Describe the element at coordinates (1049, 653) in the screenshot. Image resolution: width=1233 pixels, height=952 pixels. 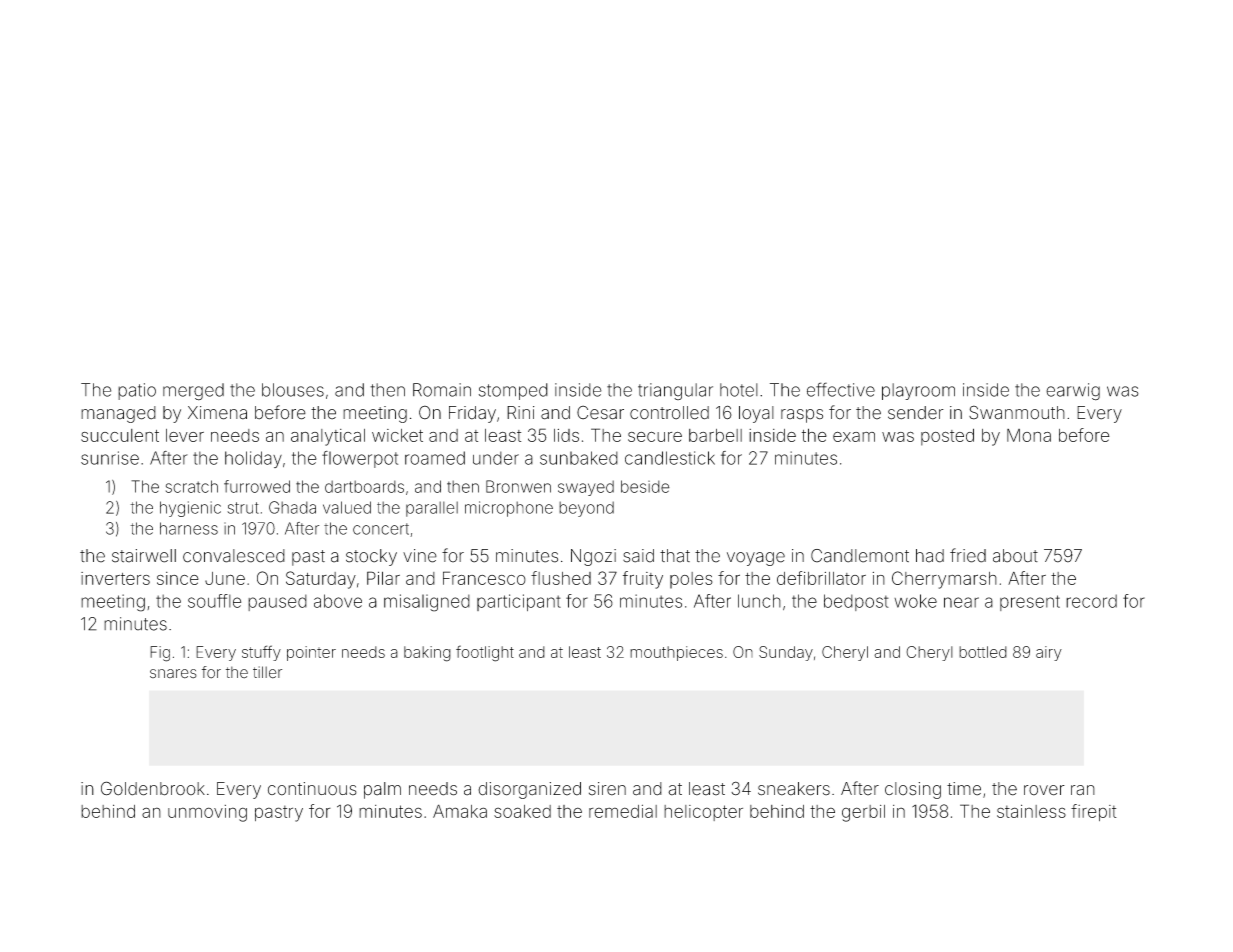
I see `airy` at that location.
